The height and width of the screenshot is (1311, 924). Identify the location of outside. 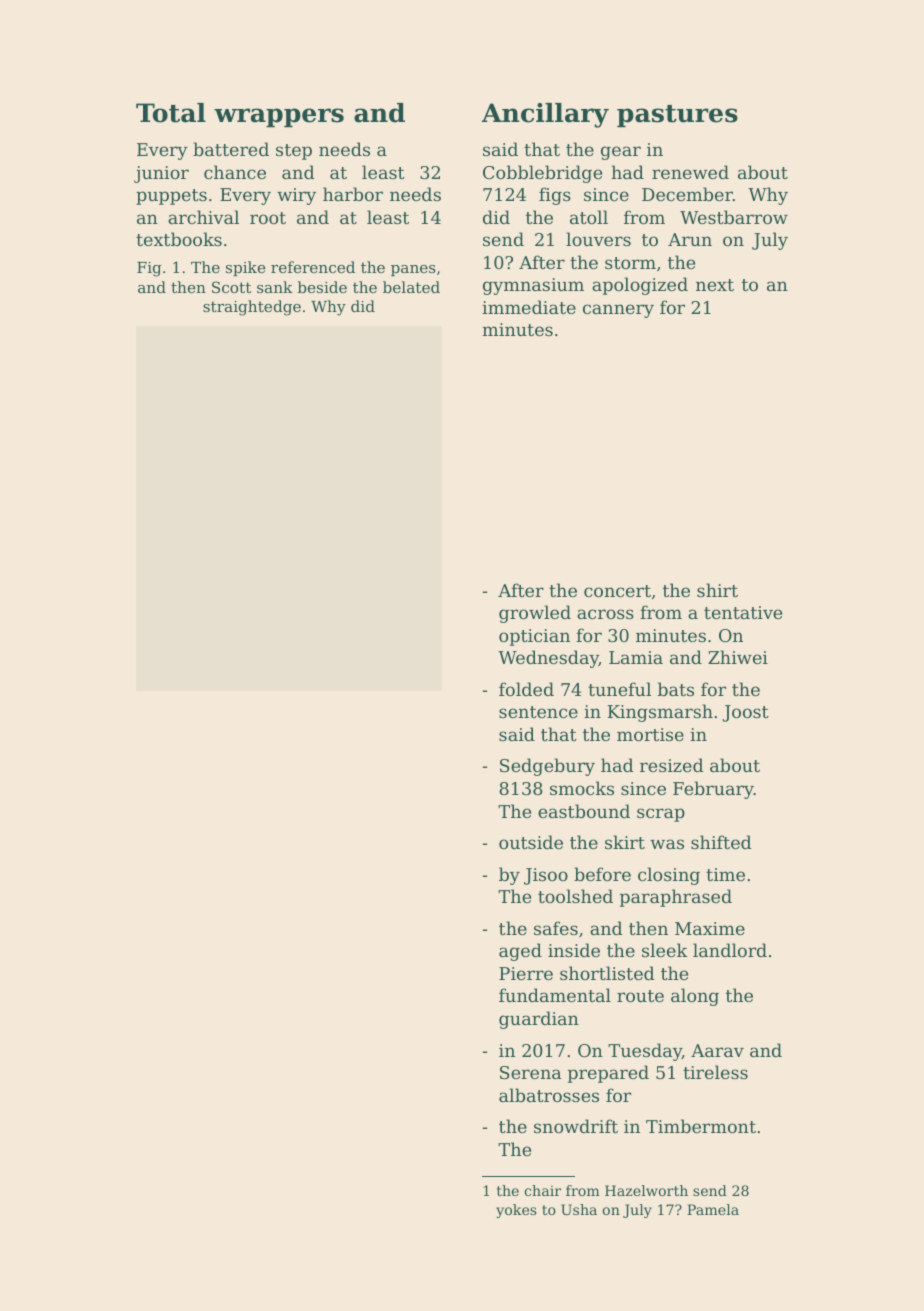
(531, 842).
